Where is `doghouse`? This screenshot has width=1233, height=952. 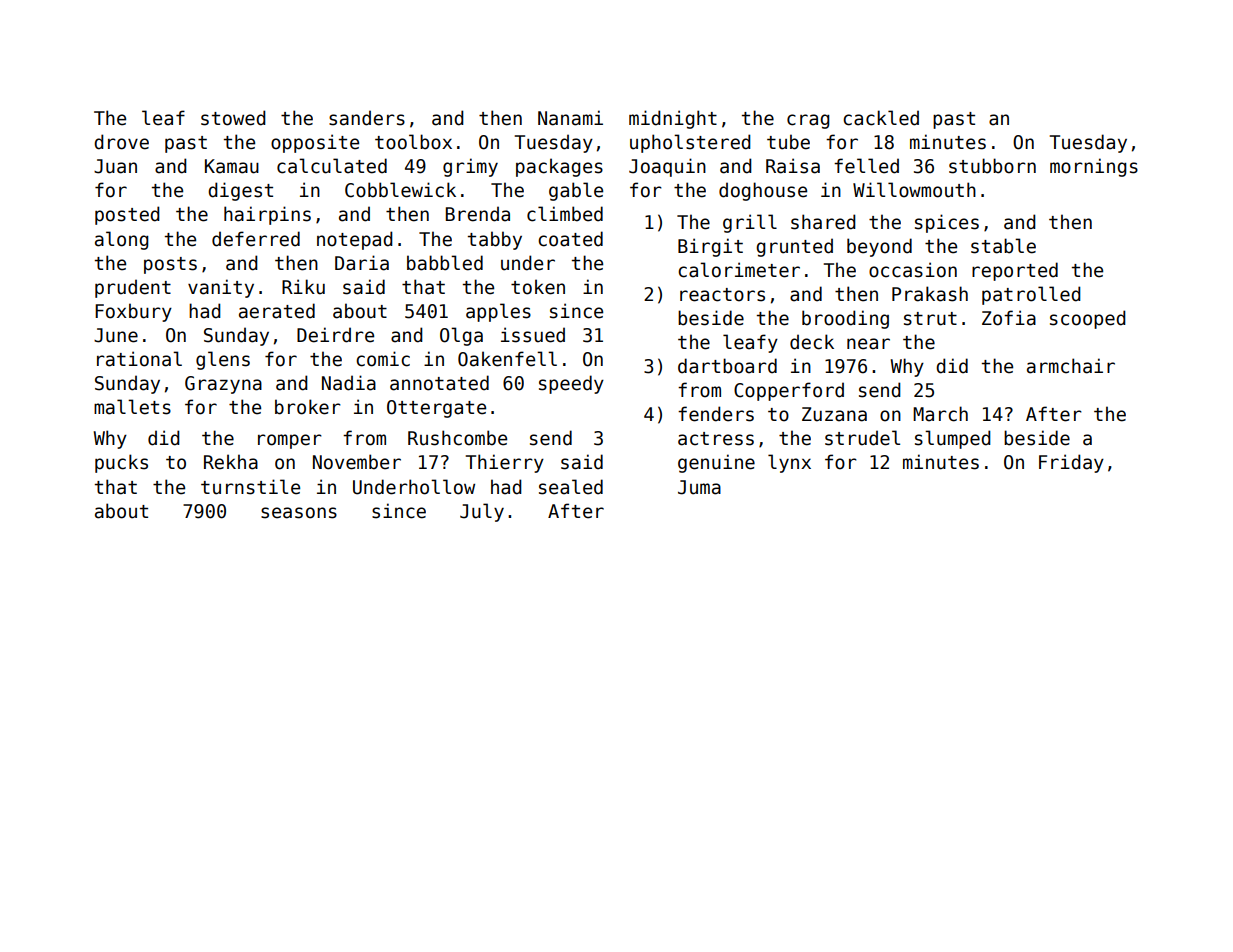 doghouse is located at coordinates (763, 191).
